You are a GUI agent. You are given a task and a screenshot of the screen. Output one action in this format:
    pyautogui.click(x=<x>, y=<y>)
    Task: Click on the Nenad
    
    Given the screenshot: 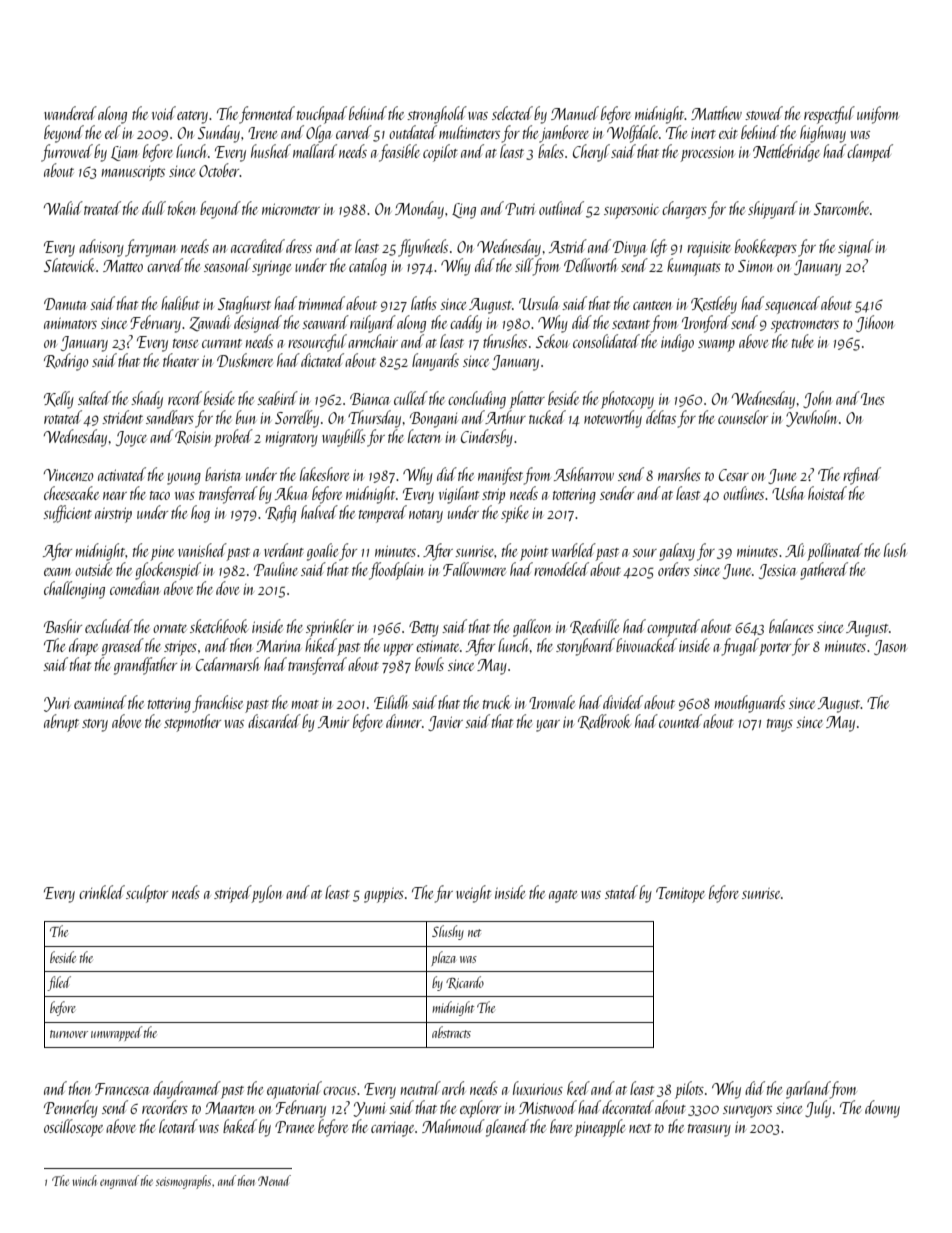 What is the action you would take?
    pyautogui.click(x=274, y=1180)
